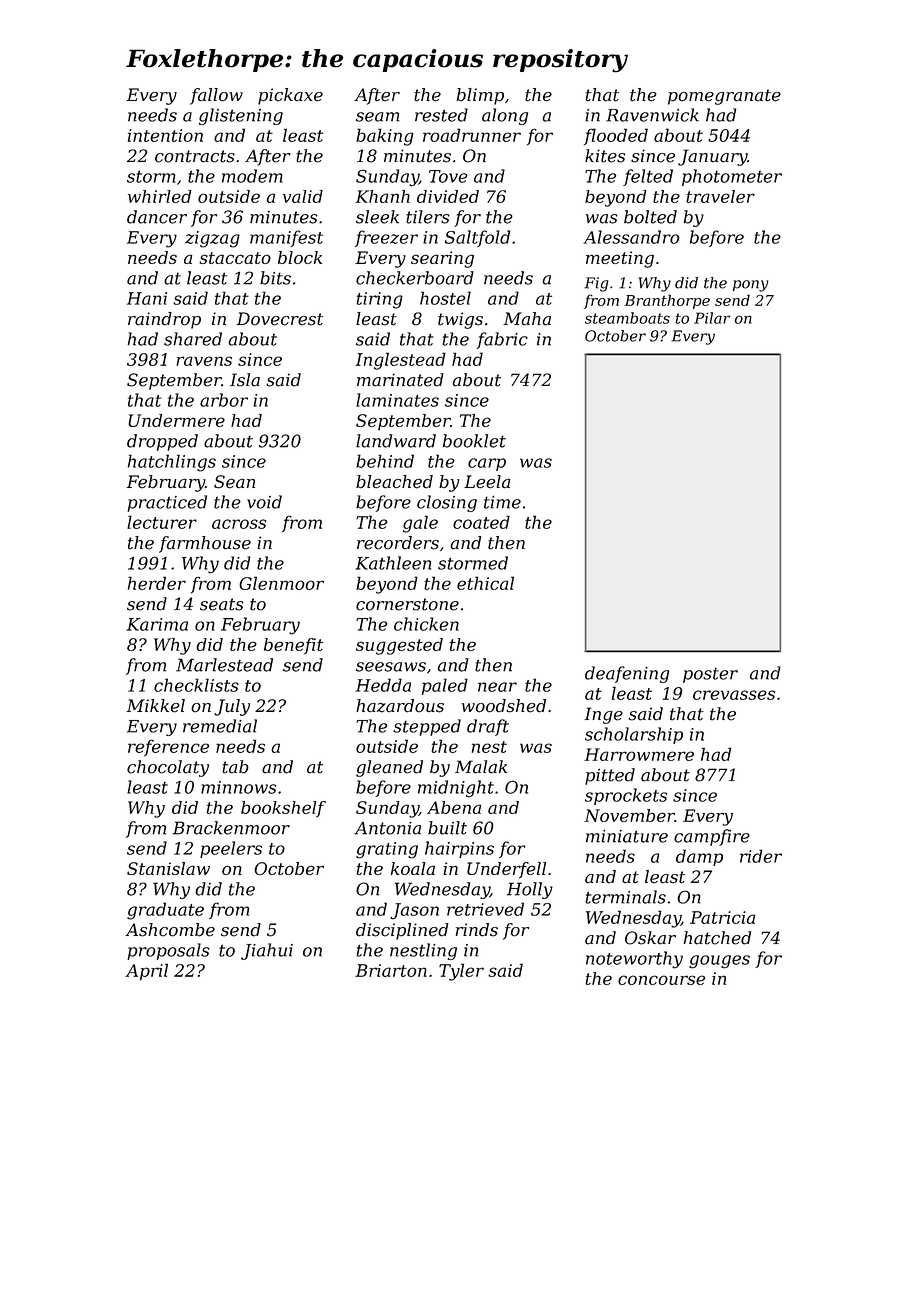 The image size is (908, 1316). What do you see at coordinates (461, 972) in the page?
I see `Tyler` at bounding box center [461, 972].
